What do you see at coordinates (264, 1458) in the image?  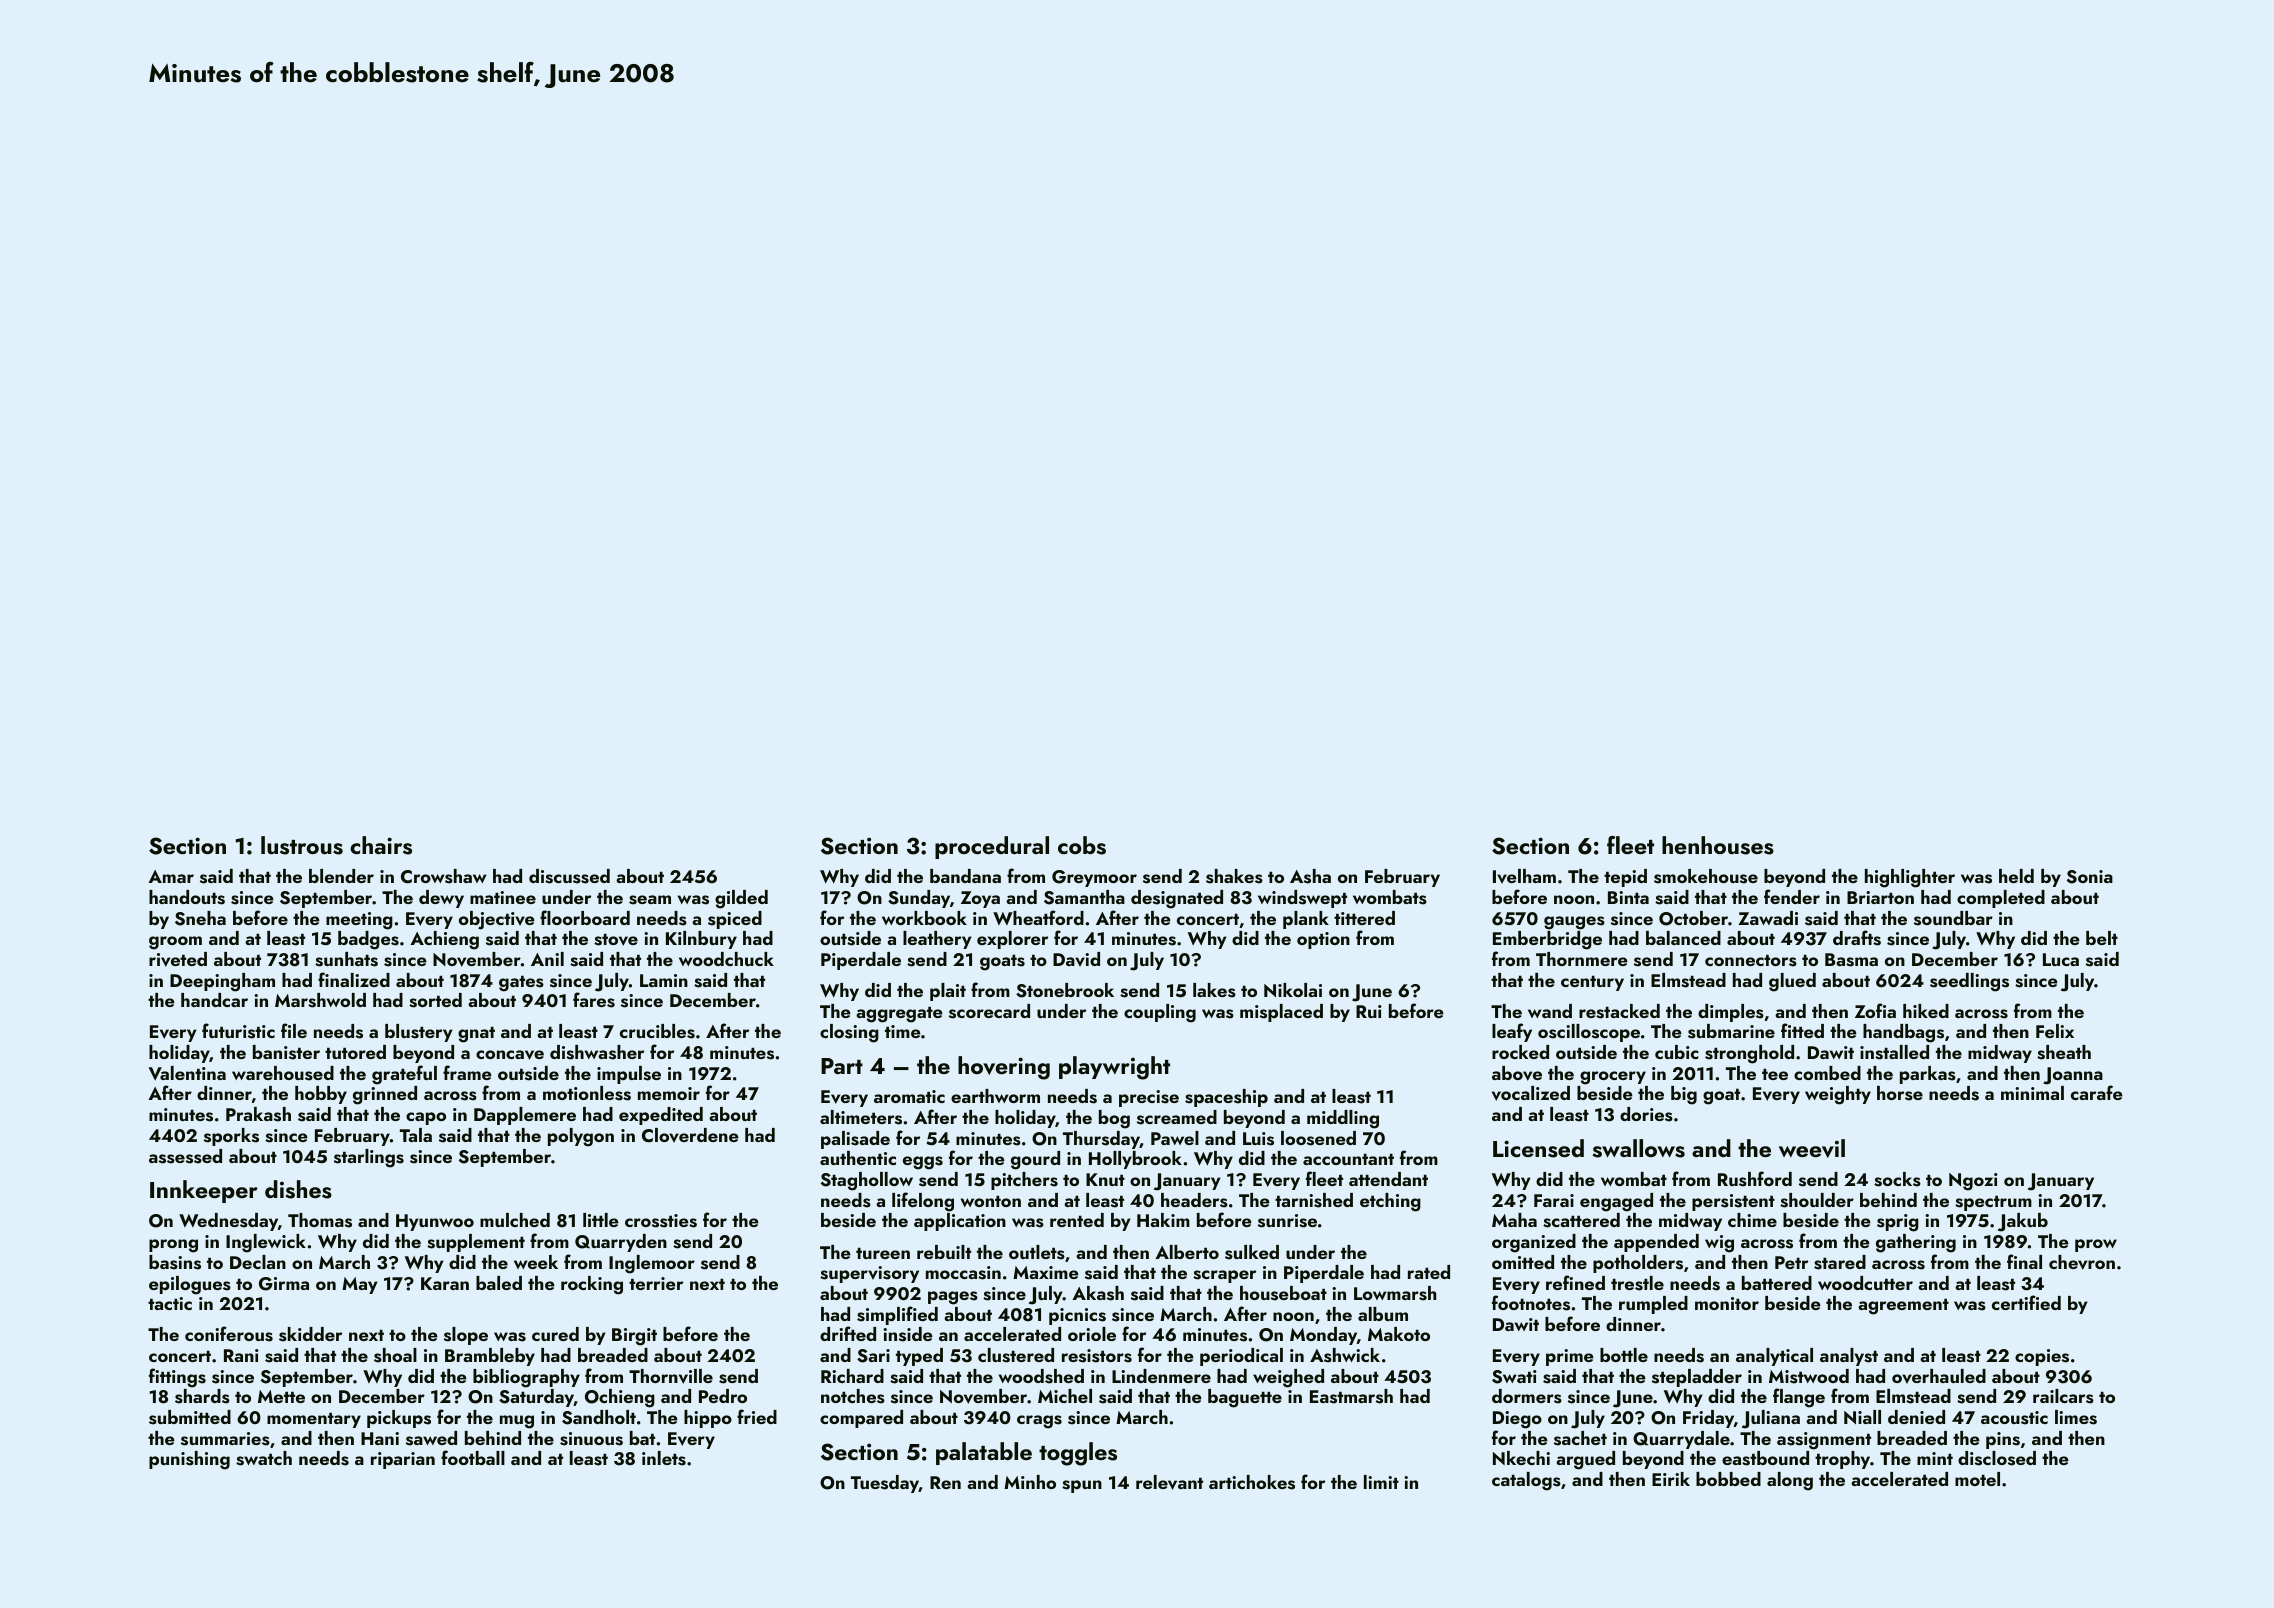 I see `swatch` at bounding box center [264, 1458].
